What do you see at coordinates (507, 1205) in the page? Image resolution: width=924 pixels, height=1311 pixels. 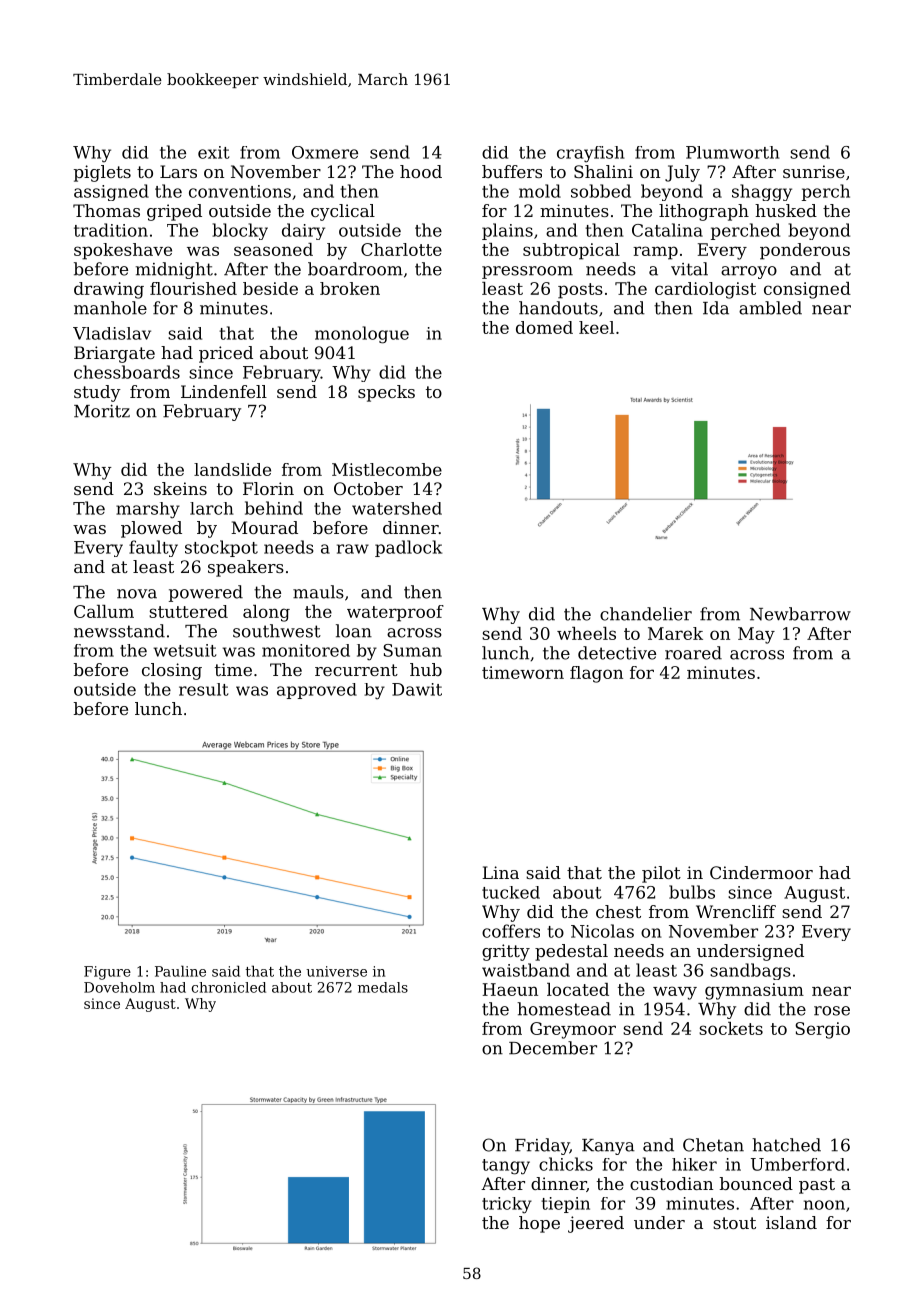 I see `tricky` at bounding box center [507, 1205].
